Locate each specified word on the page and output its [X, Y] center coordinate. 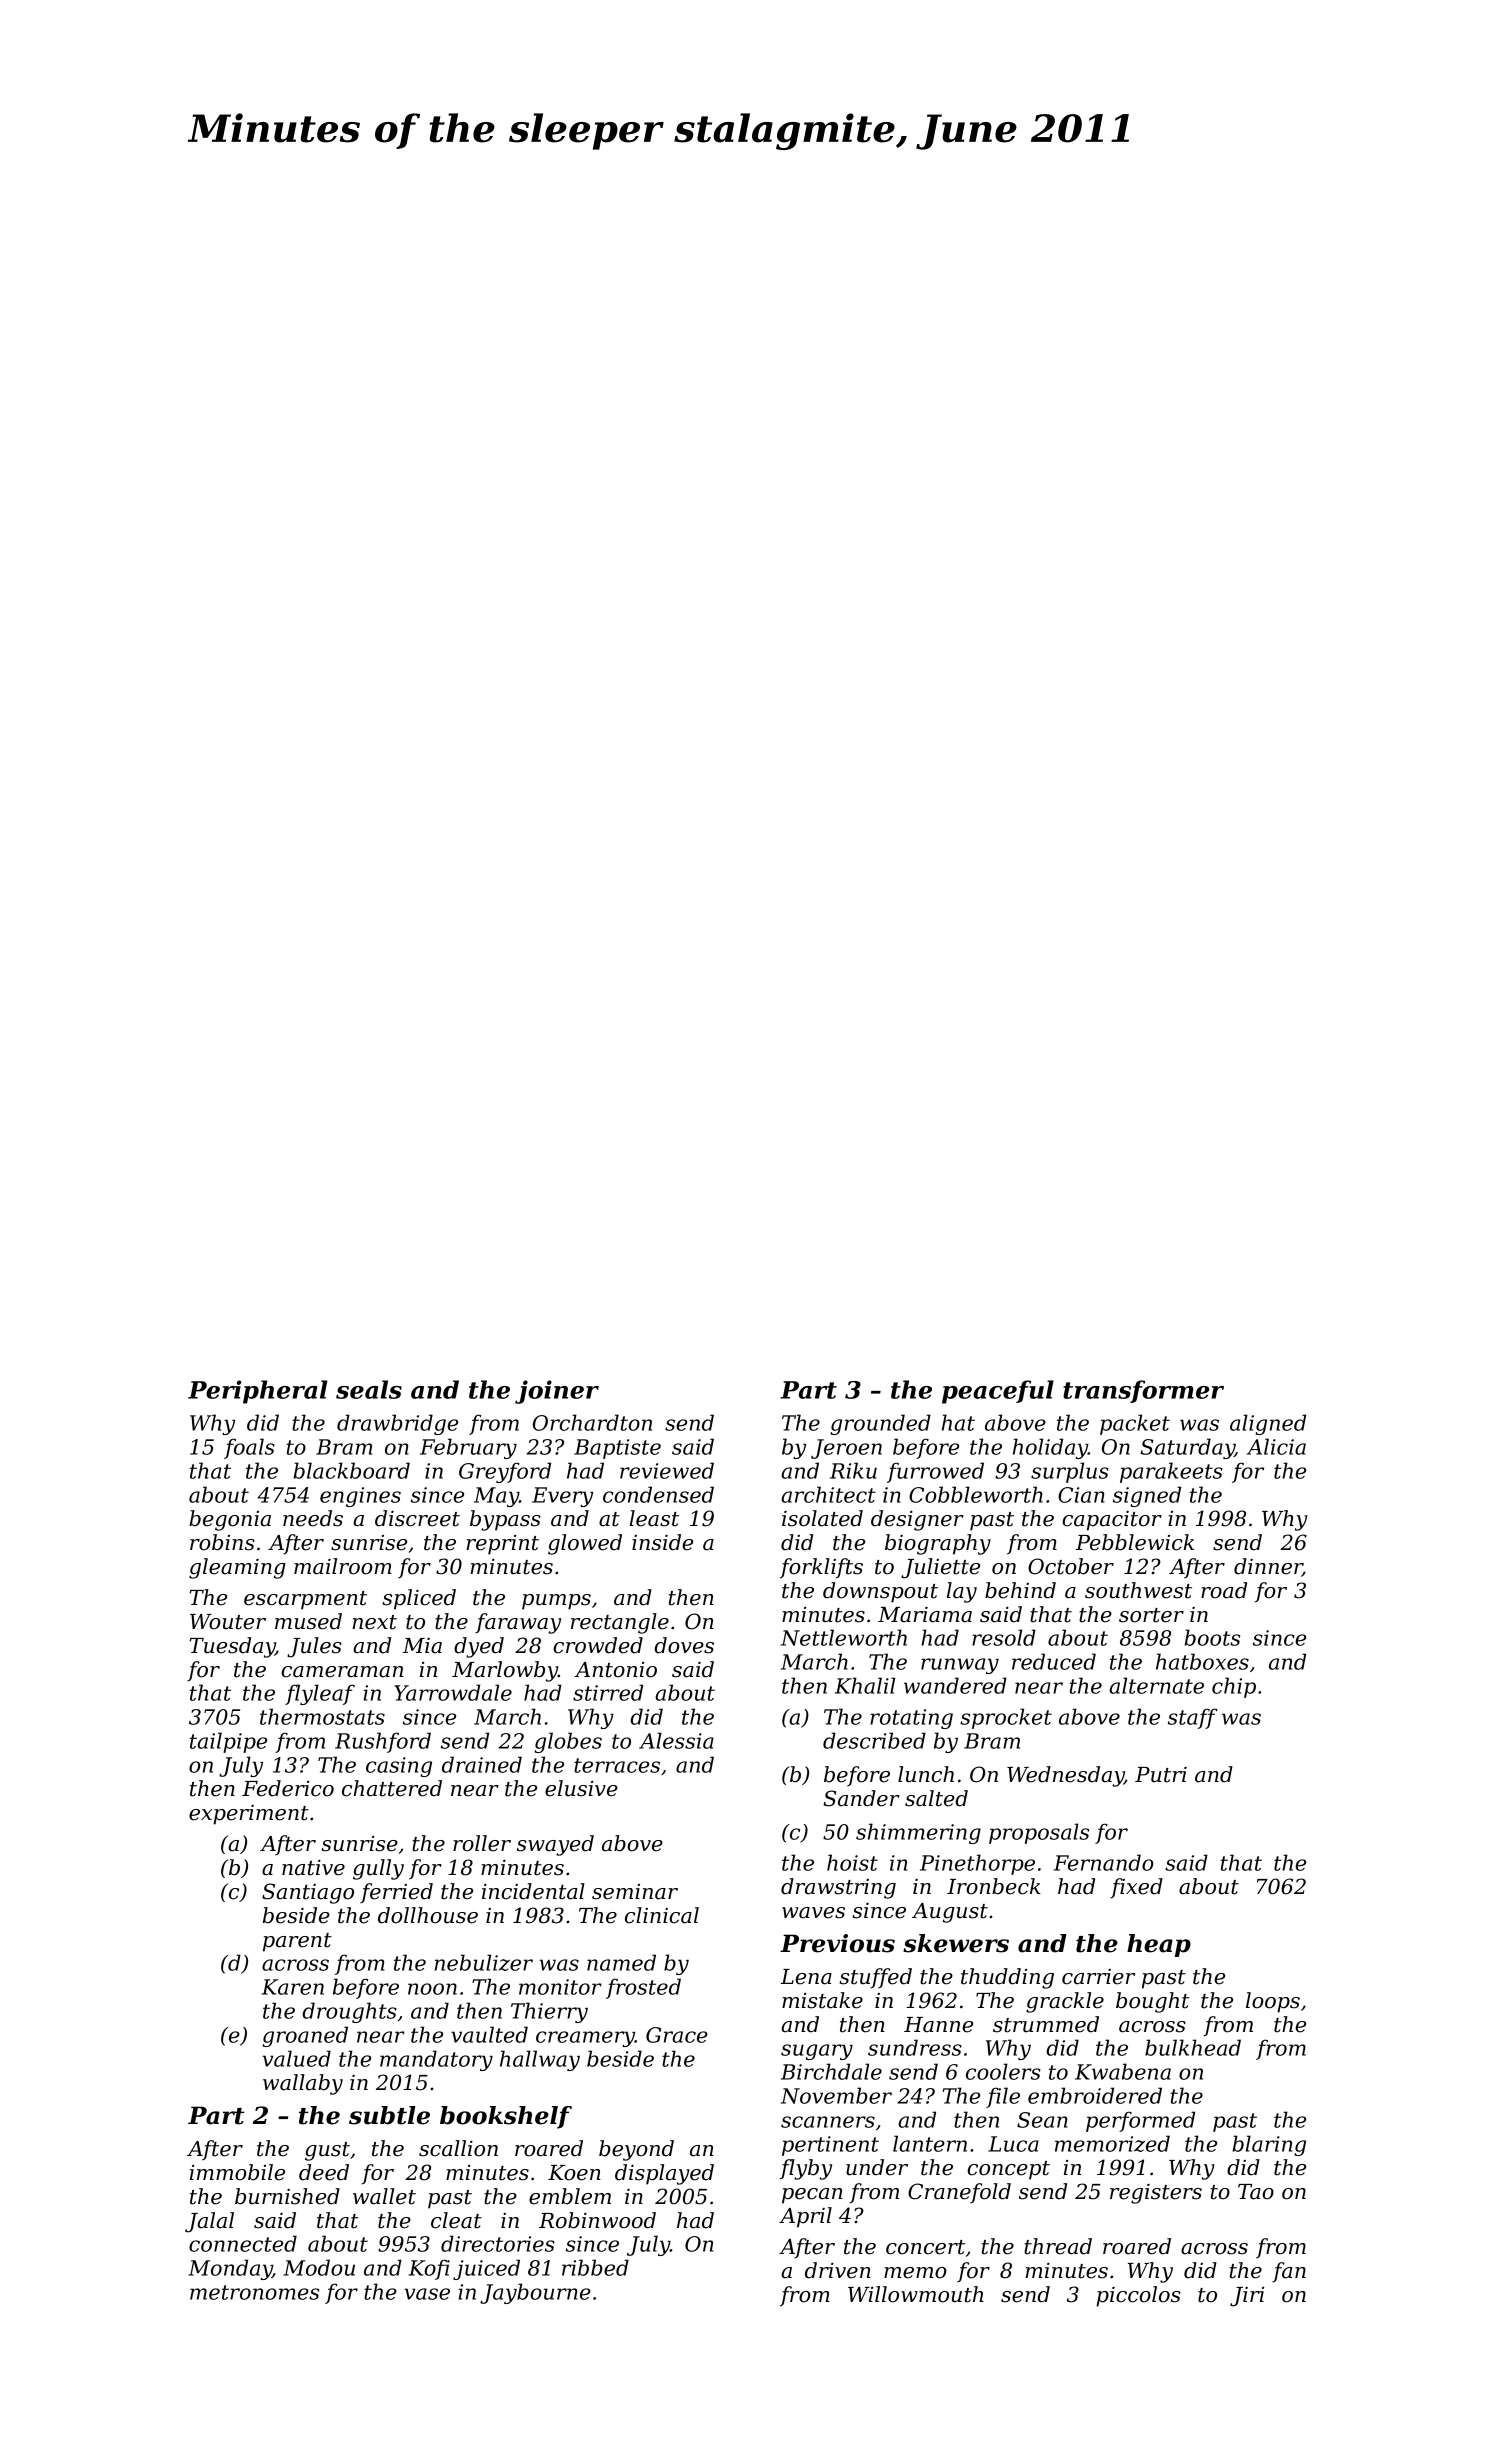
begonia [230, 1520]
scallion [458, 2148]
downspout [880, 1592]
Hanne [938, 2025]
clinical [662, 1915]
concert [925, 2247]
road [1224, 1590]
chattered [392, 1788]
